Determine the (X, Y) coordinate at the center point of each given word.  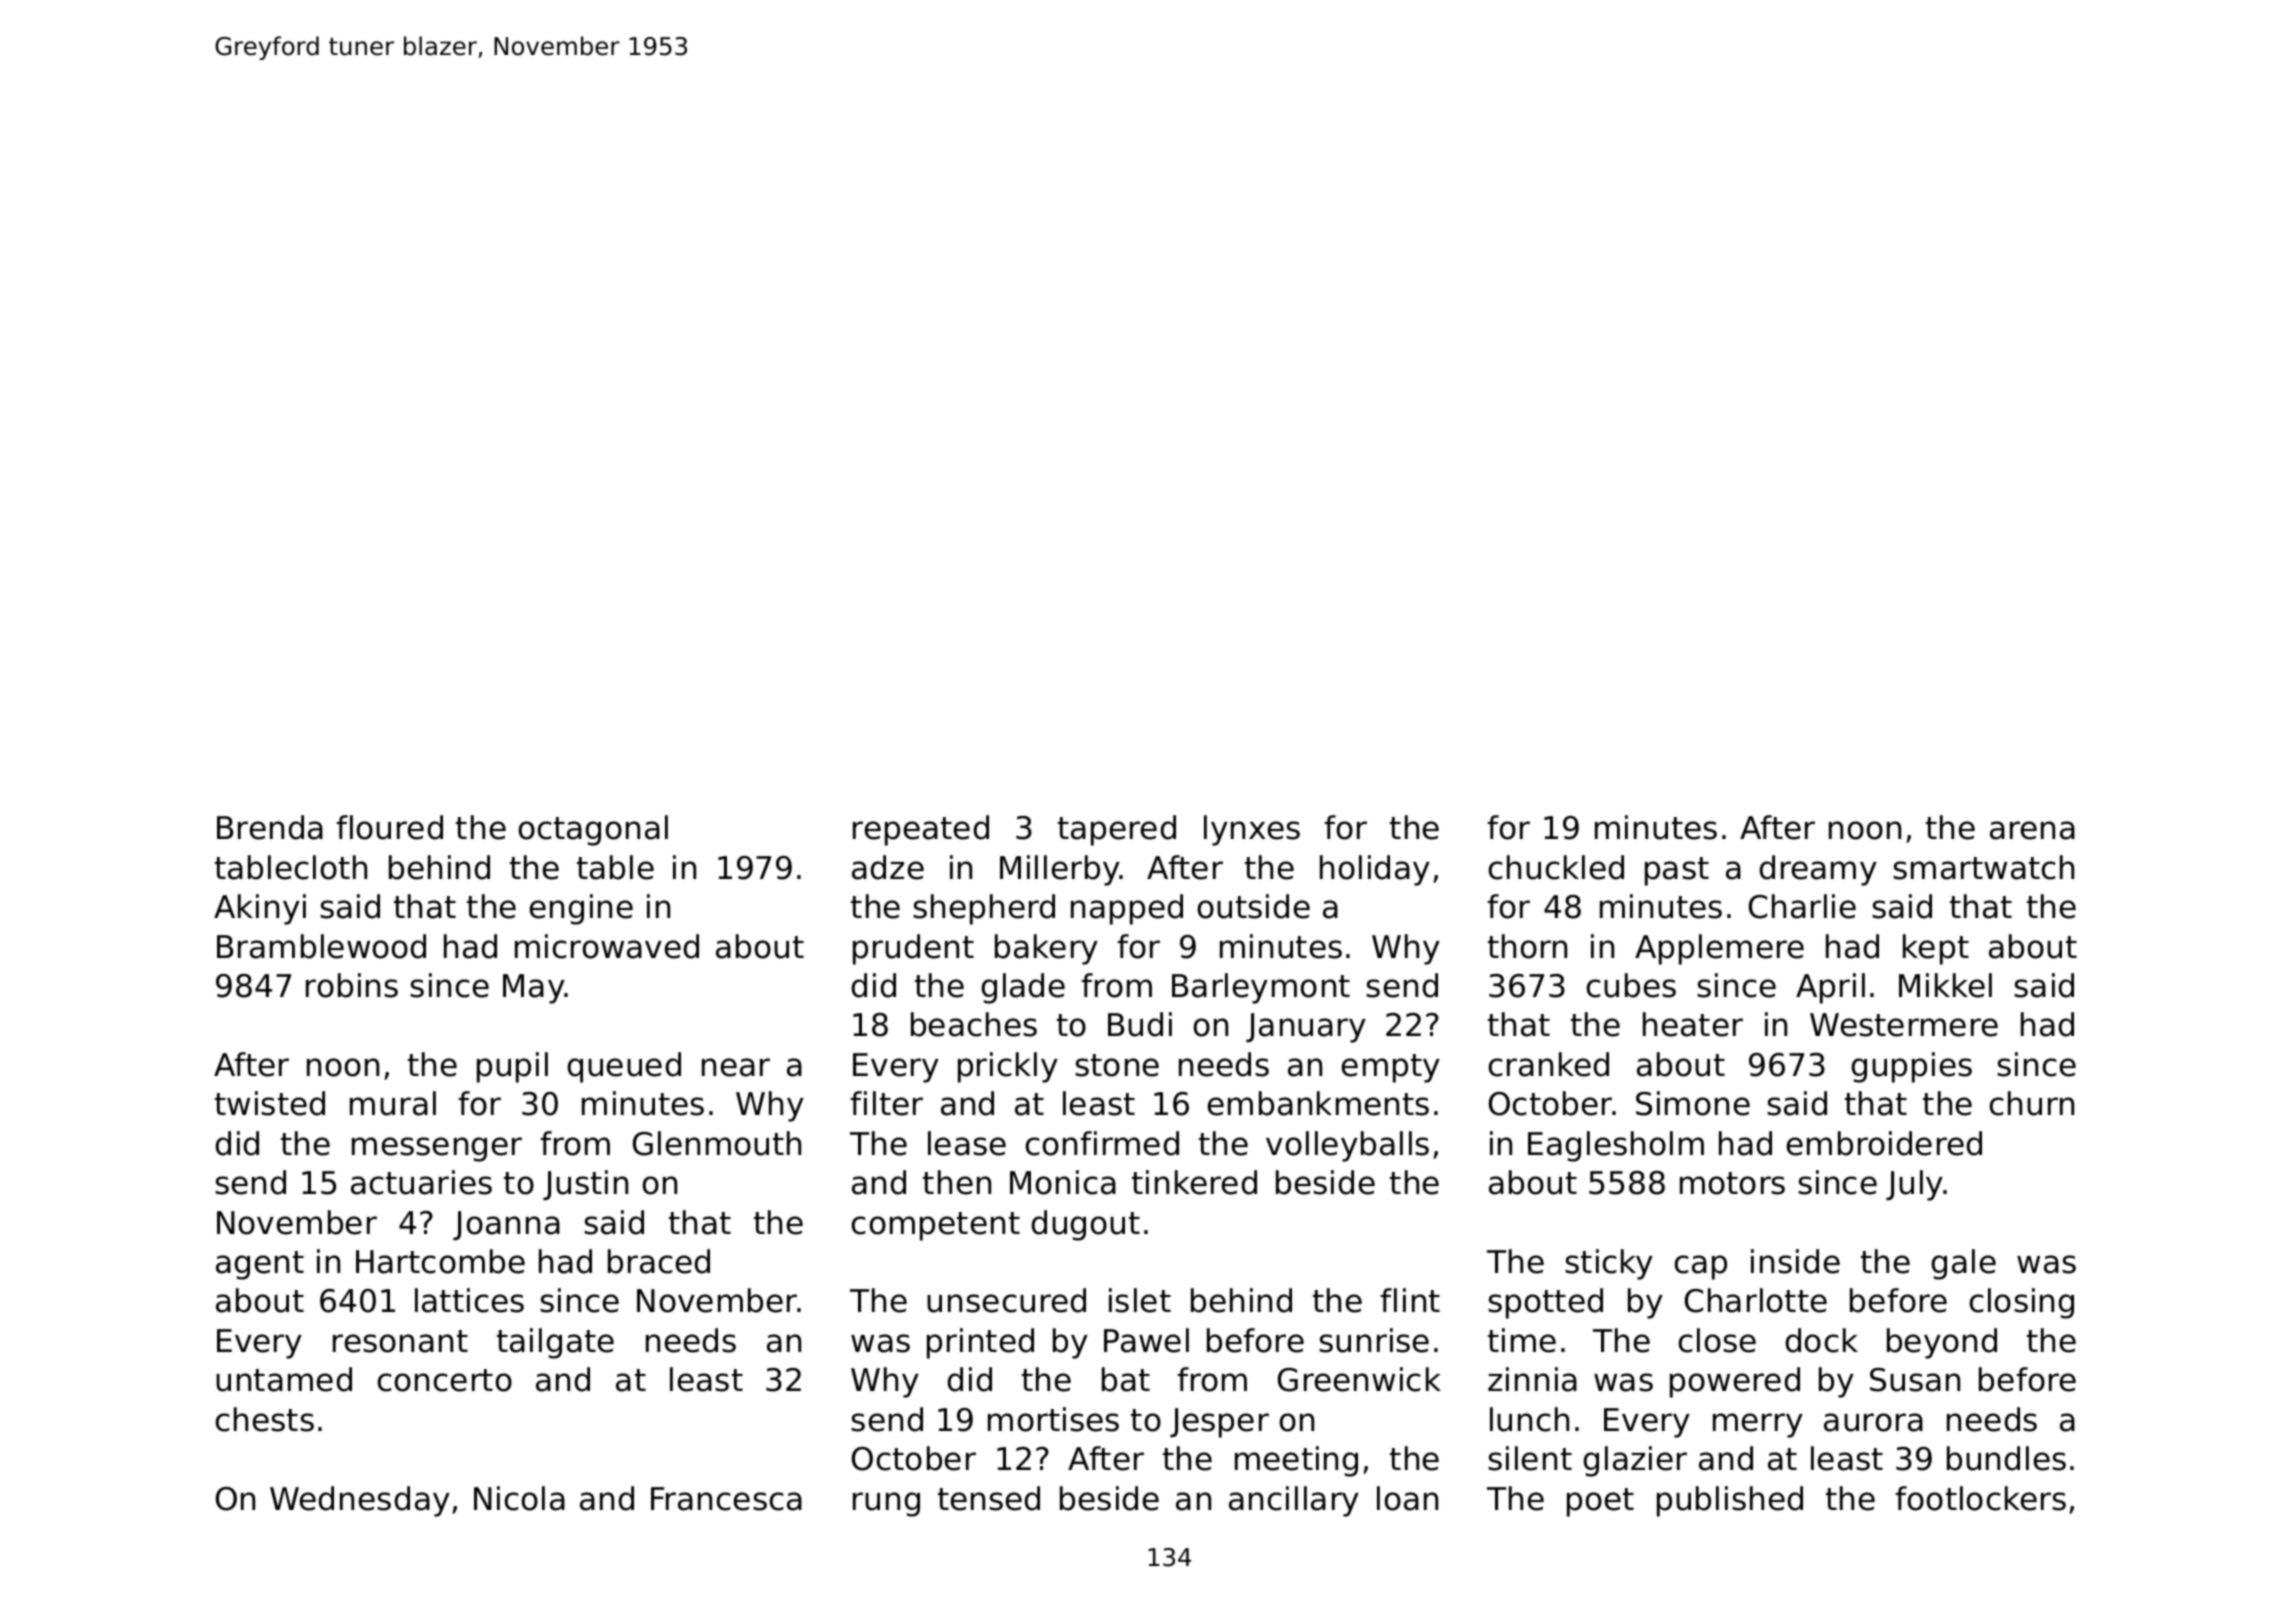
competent (935, 1226)
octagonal (593, 830)
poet (1600, 1502)
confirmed (1102, 1143)
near (736, 1067)
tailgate (555, 1343)
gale (1963, 1264)
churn (2031, 1103)
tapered (1117, 830)
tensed (989, 1498)
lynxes (1252, 830)
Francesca (726, 1499)
